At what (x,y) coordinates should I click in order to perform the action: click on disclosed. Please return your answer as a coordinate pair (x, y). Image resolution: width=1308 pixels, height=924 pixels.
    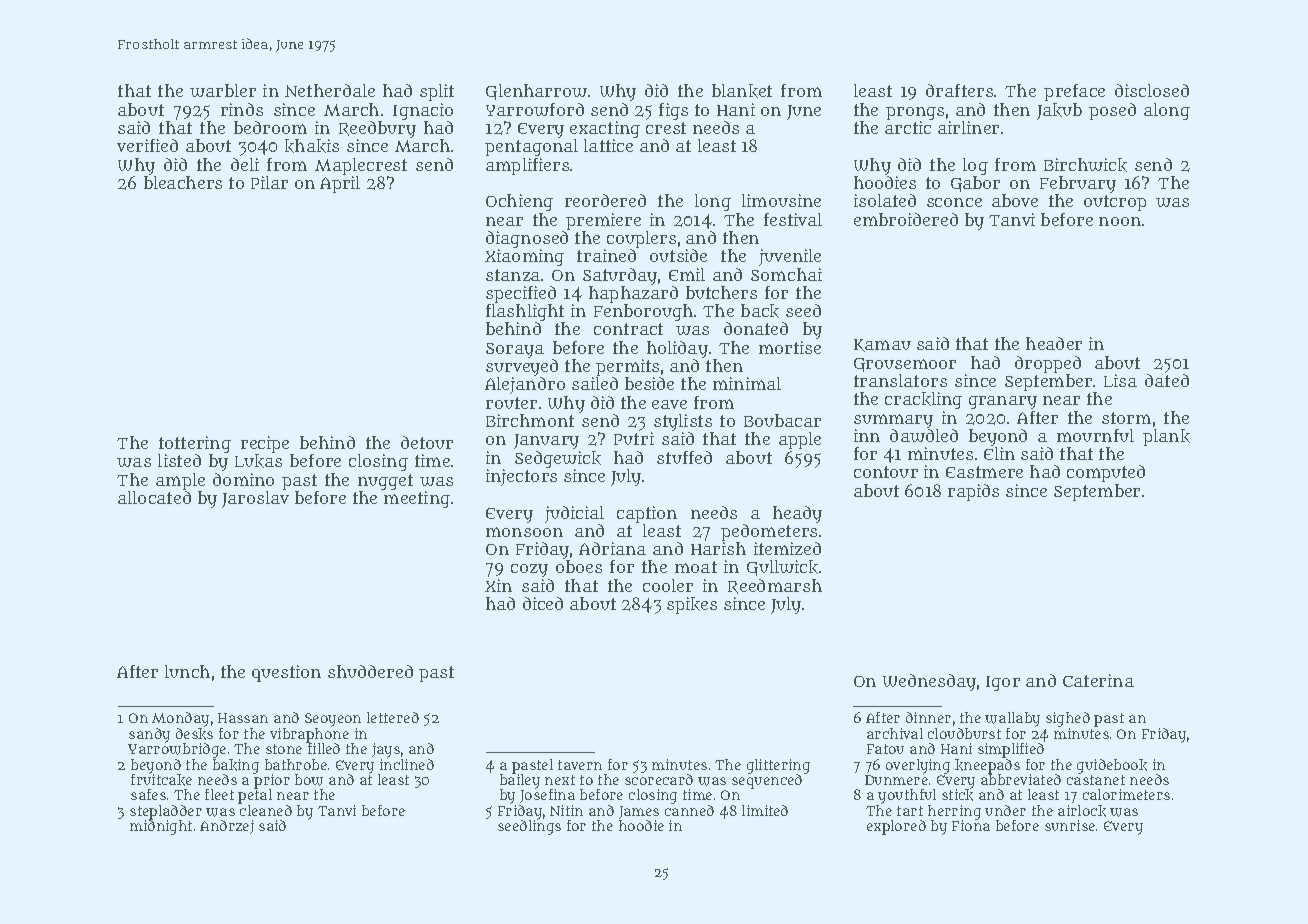
    Looking at the image, I should click on (1152, 90).
